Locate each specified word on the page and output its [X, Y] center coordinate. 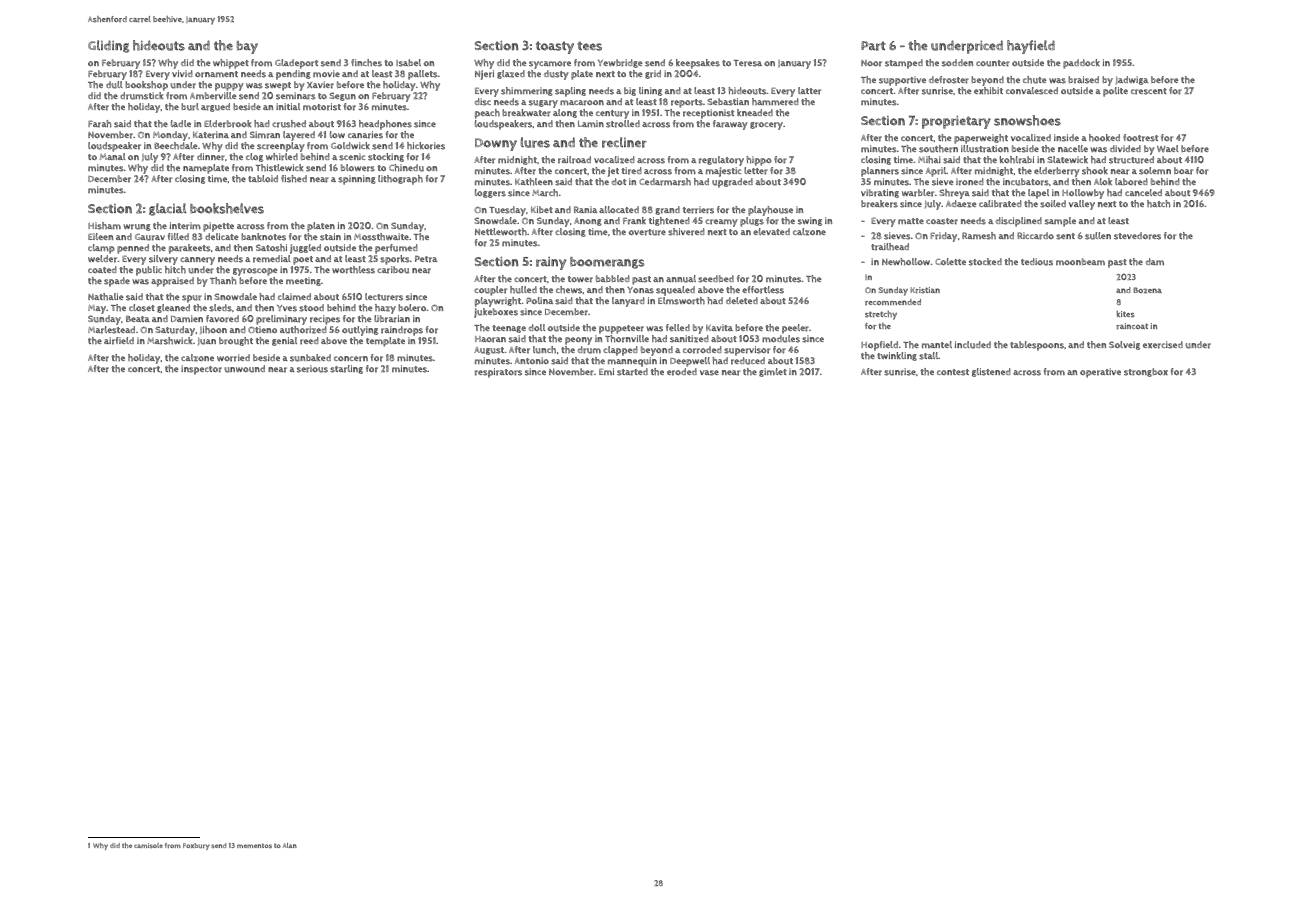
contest [953, 372]
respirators [498, 373]
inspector [201, 370]
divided [1125, 148]
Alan [290, 845]
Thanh [223, 281]
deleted [742, 300]
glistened [991, 372]
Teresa [748, 63]
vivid [182, 74]
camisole [148, 845]
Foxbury [196, 846]
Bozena [1147, 290]
